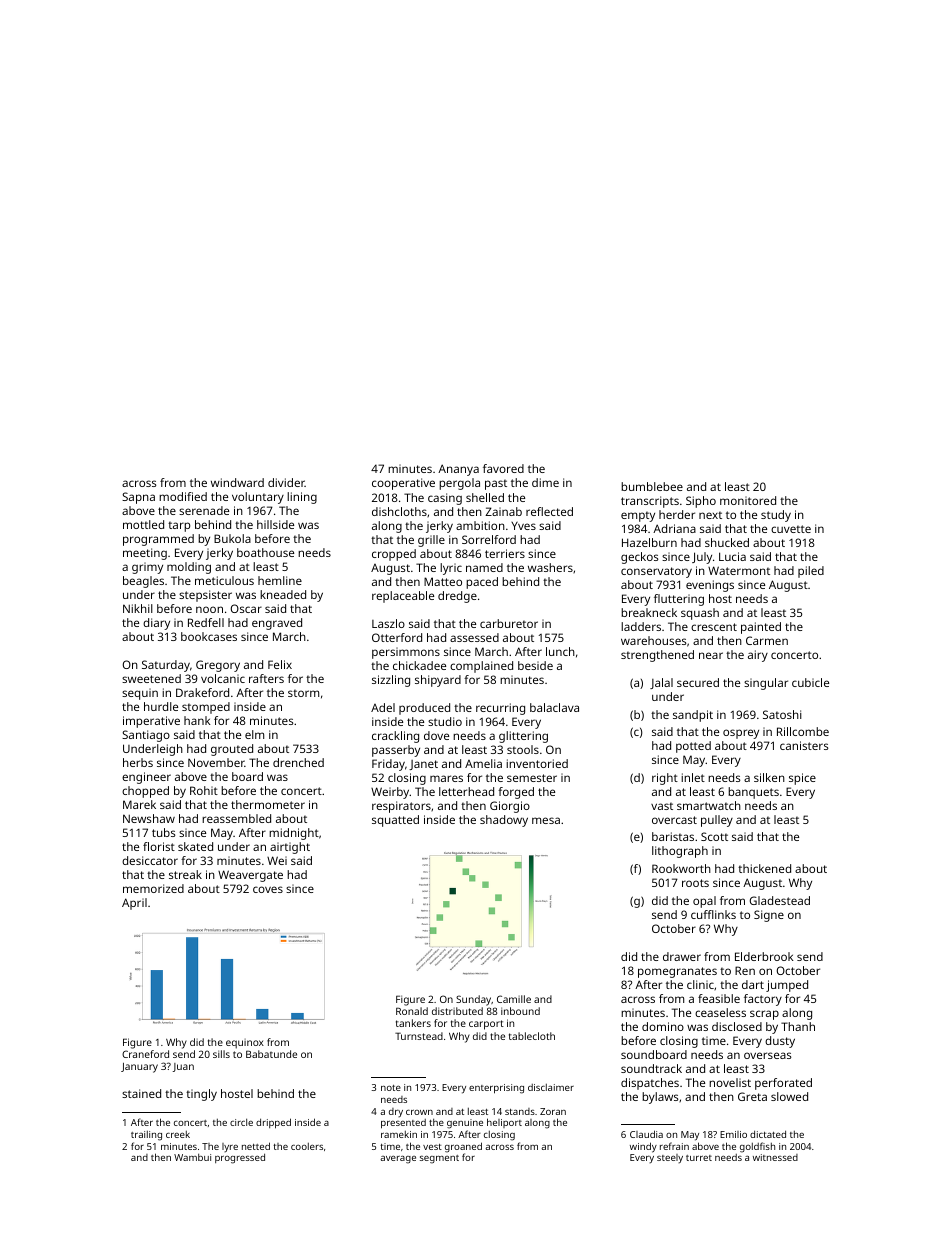 The height and width of the document is (1233, 952). Describe the element at coordinates (140, 694) in the document. I see `sequin` at that location.
